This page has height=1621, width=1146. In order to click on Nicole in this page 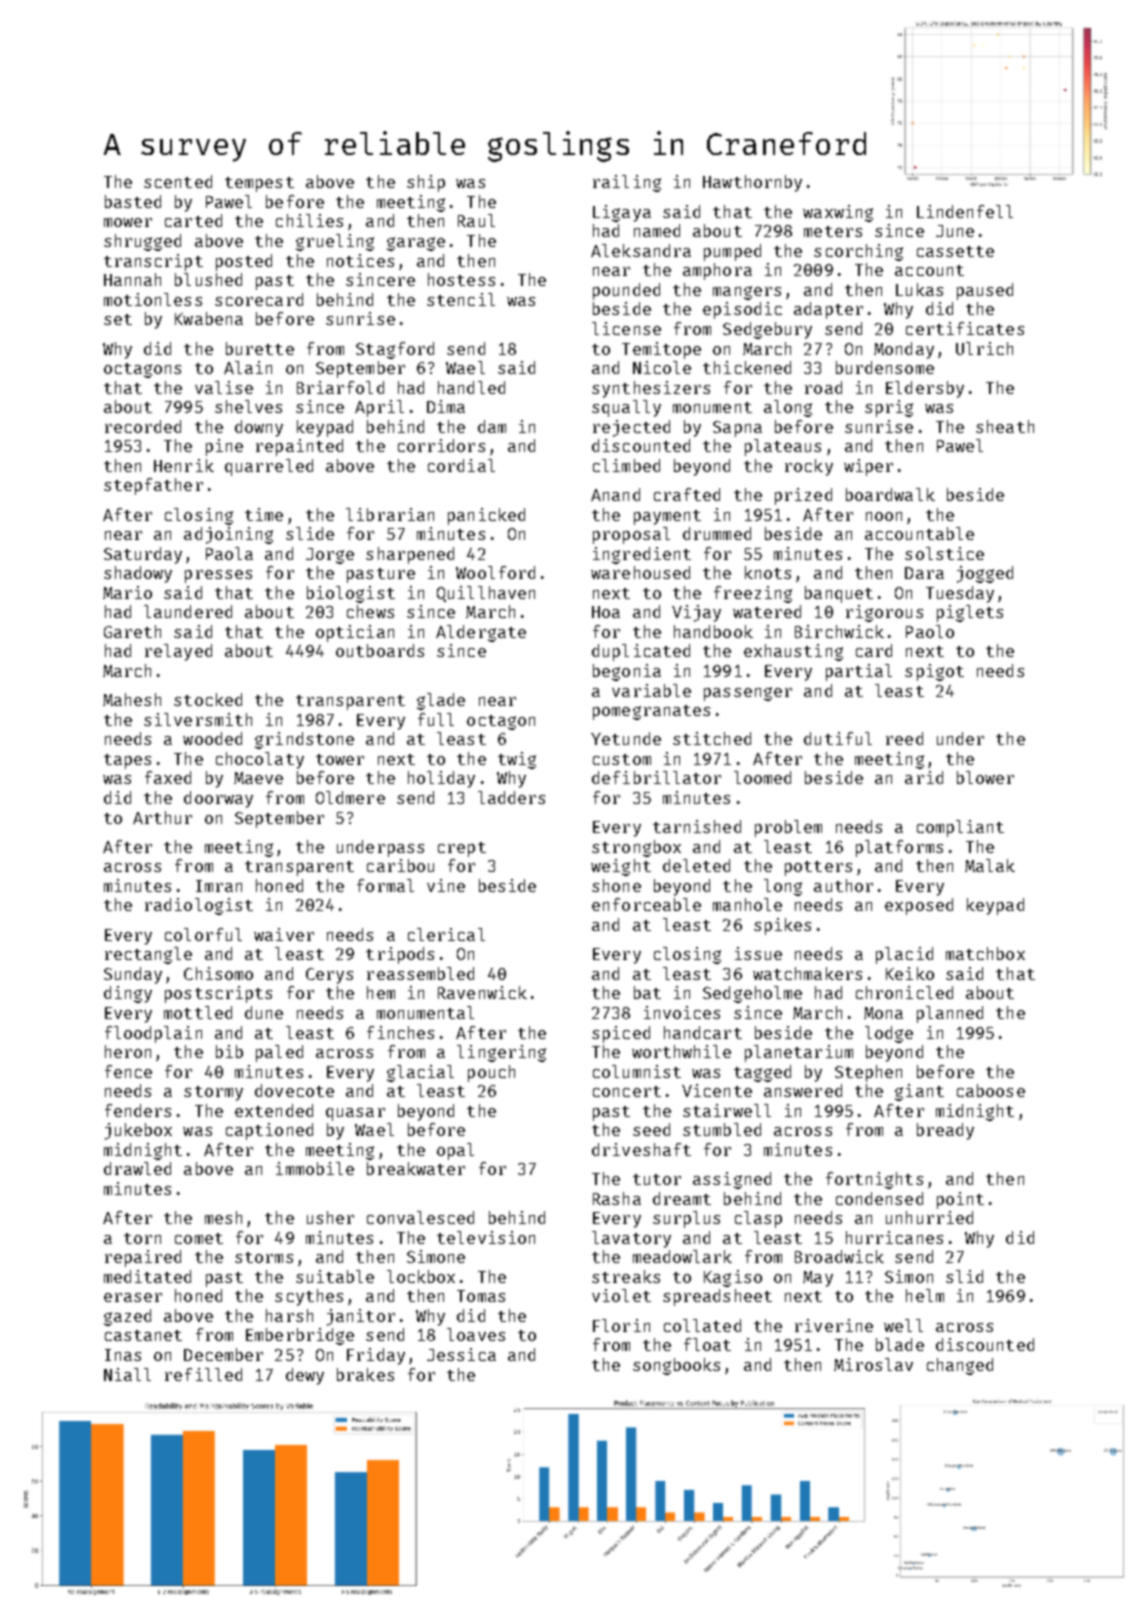, I will do `click(662, 367)`.
